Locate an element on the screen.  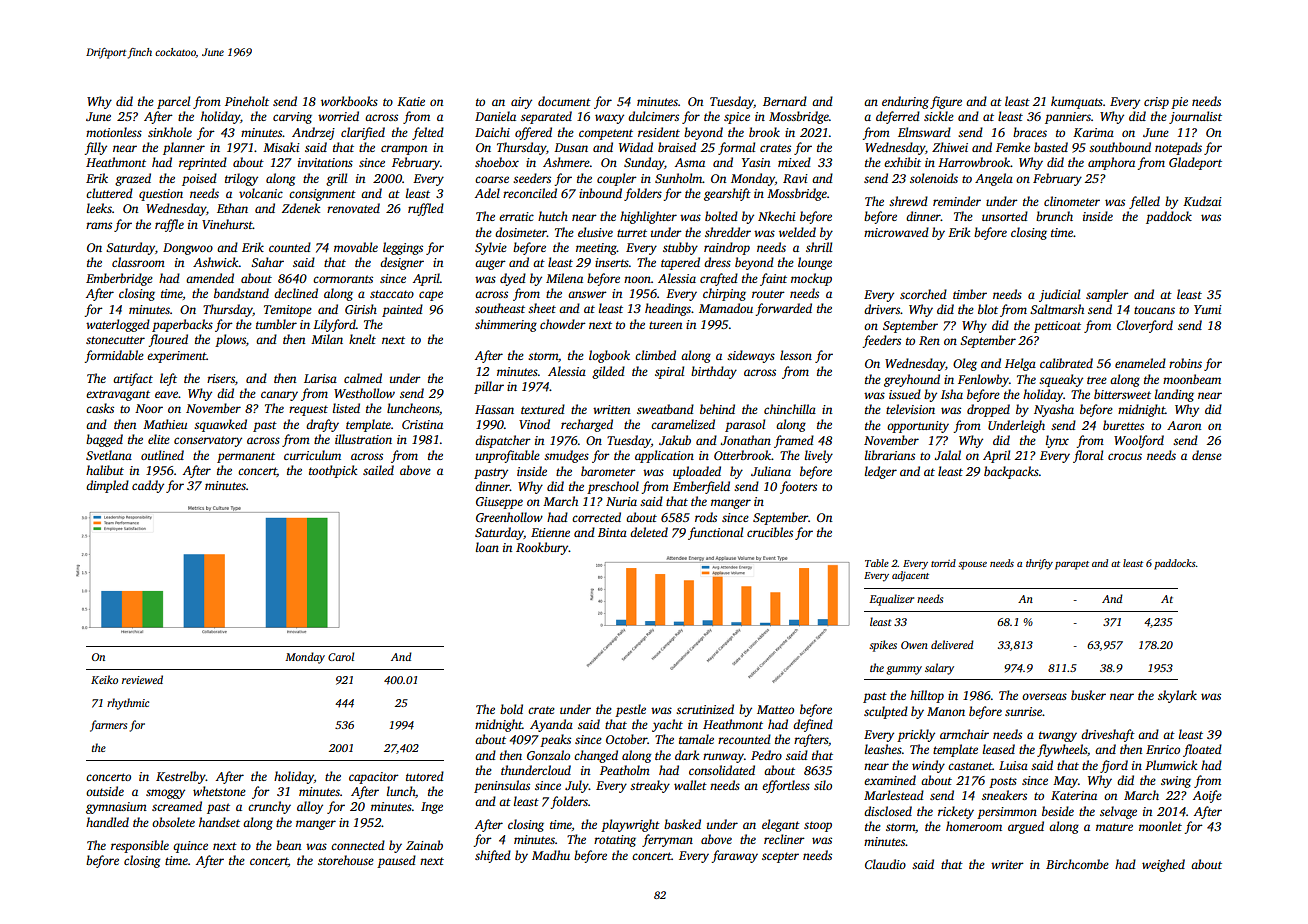
parcel is located at coordinates (173, 102).
